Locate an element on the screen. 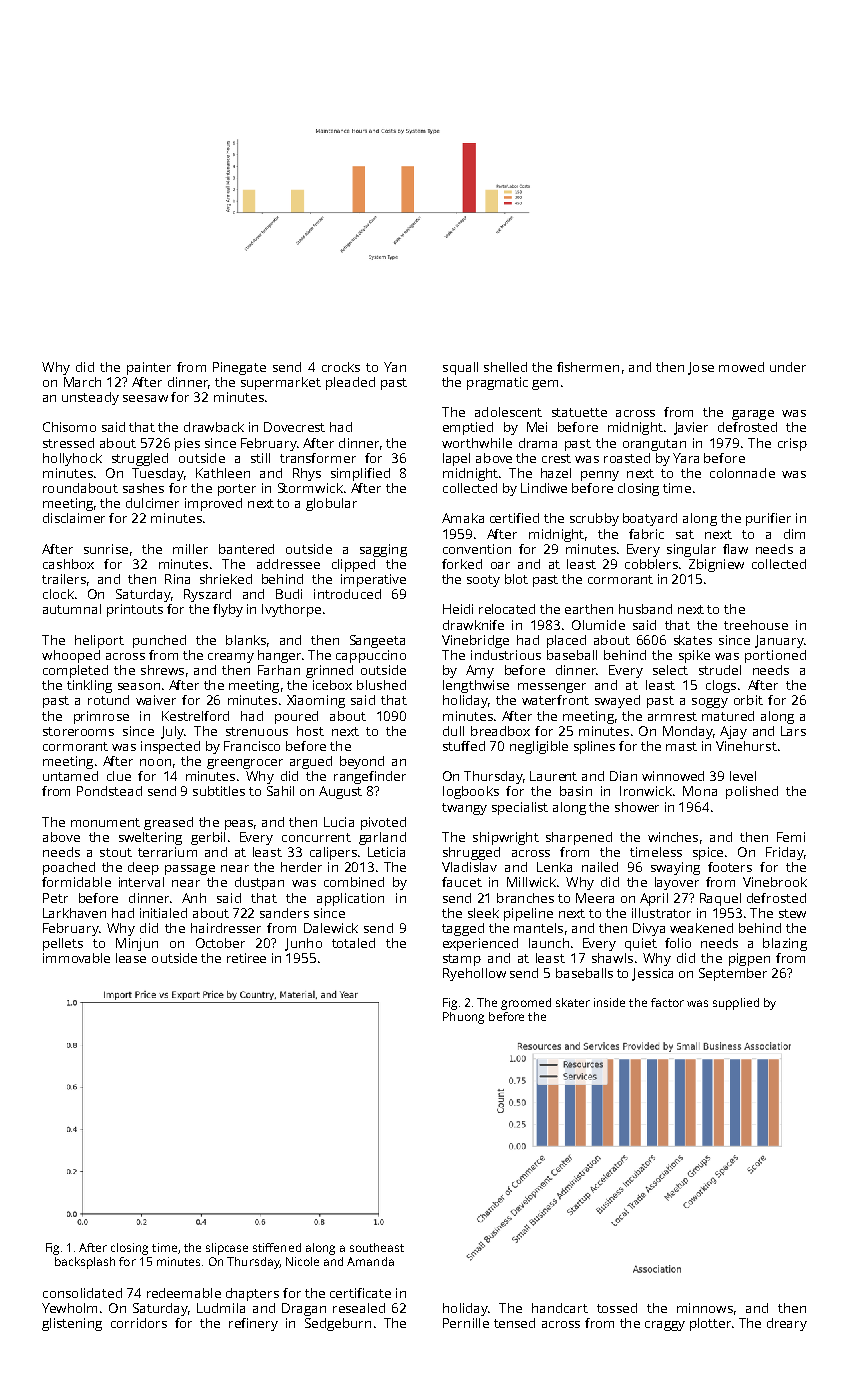  unsteady is located at coordinates (90, 398).
